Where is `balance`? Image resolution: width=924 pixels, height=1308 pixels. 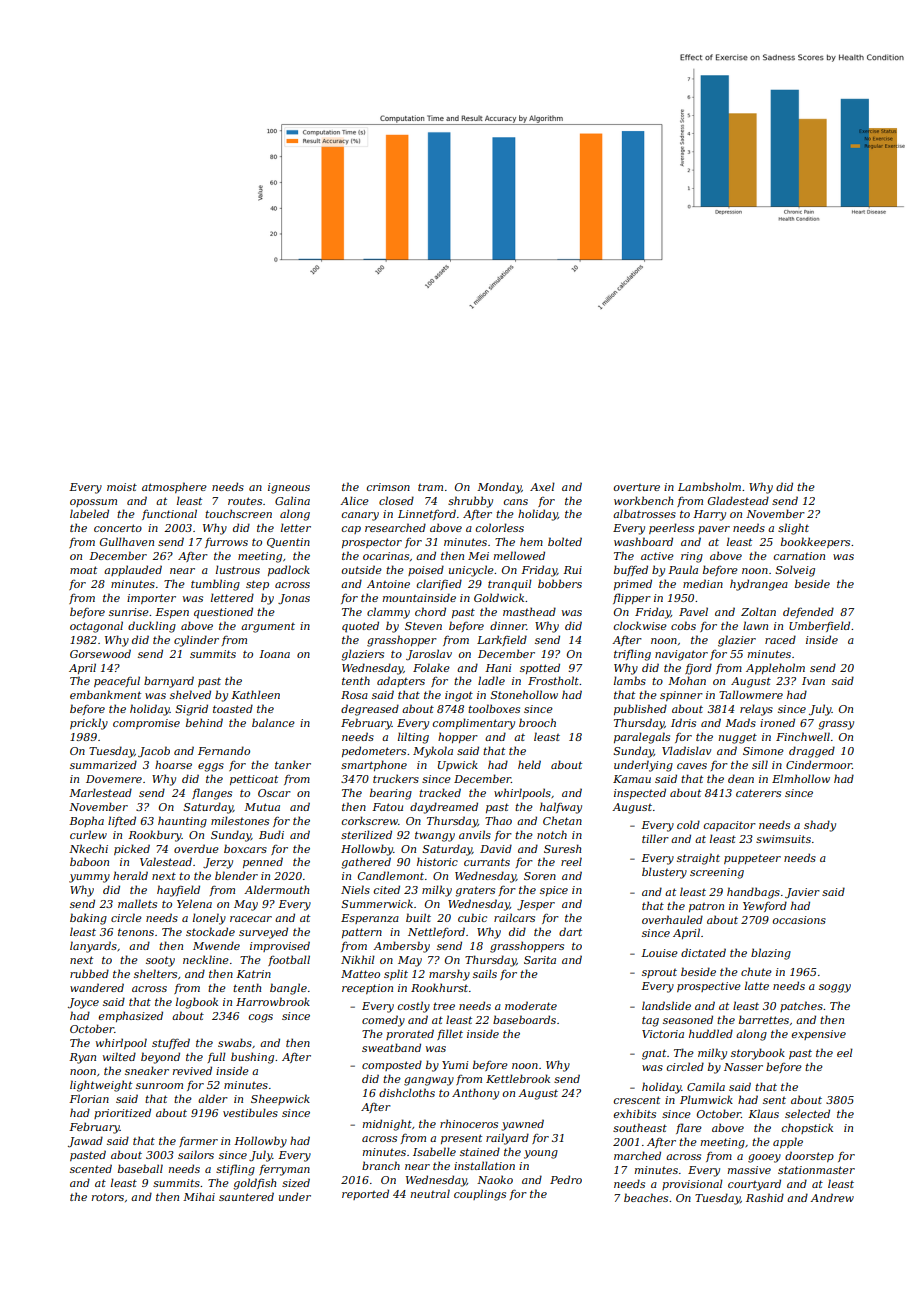 balance is located at coordinates (273, 722).
